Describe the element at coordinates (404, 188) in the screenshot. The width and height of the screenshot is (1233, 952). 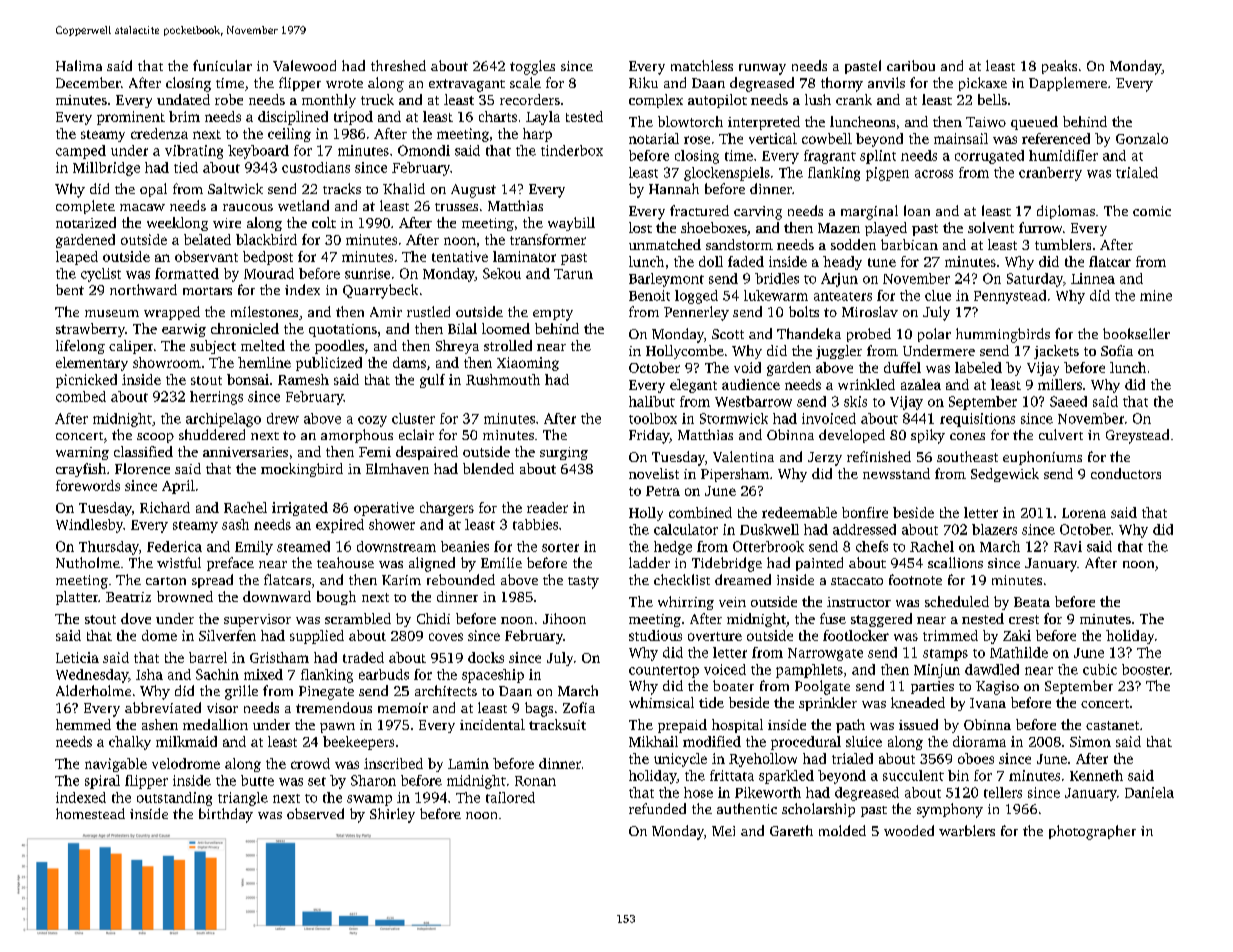
I see `Khalid` at that location.
